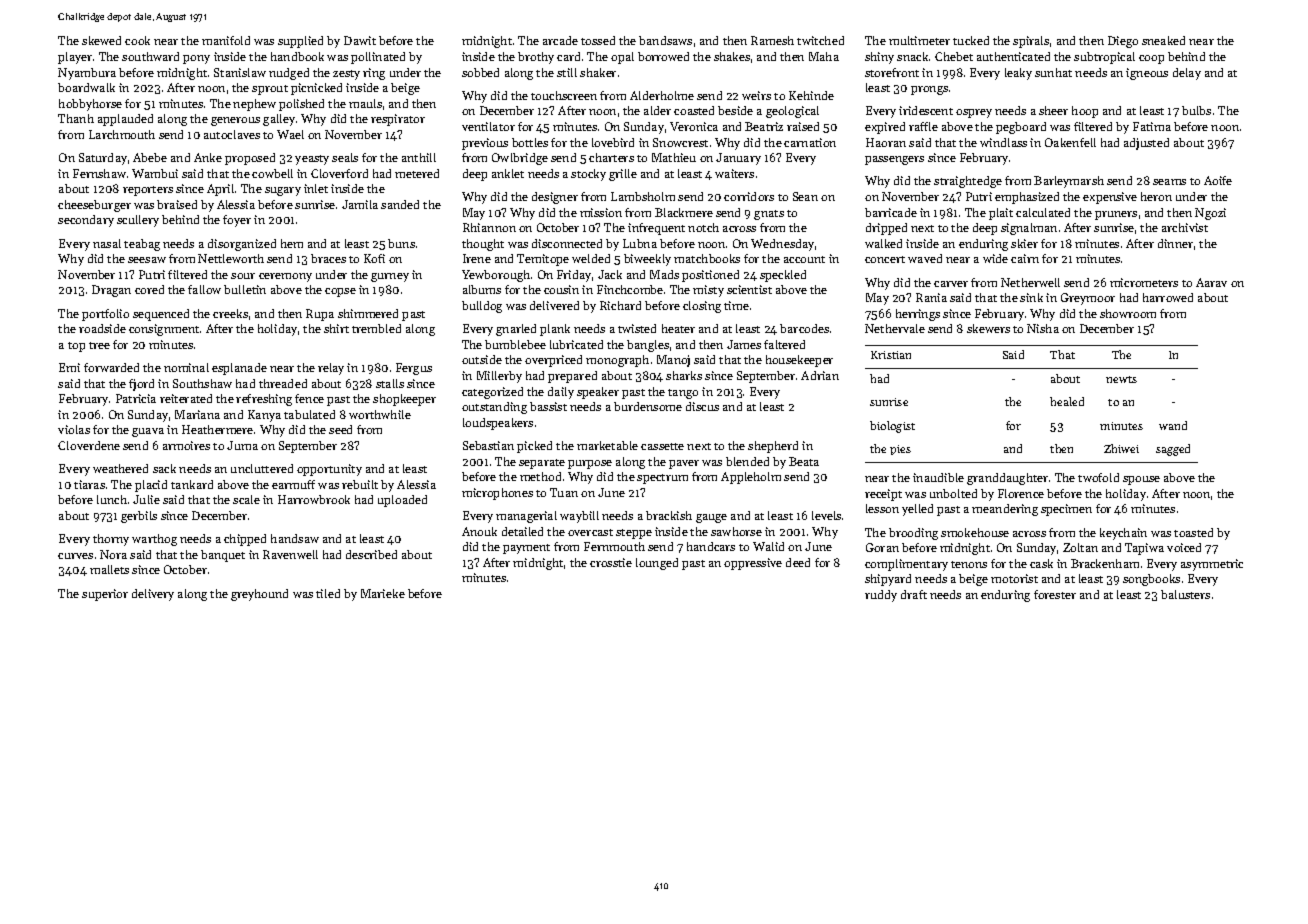  What do you see at coordinates (560, 40) in the page?
I see `arcade` at bounding box center [560, 40].
